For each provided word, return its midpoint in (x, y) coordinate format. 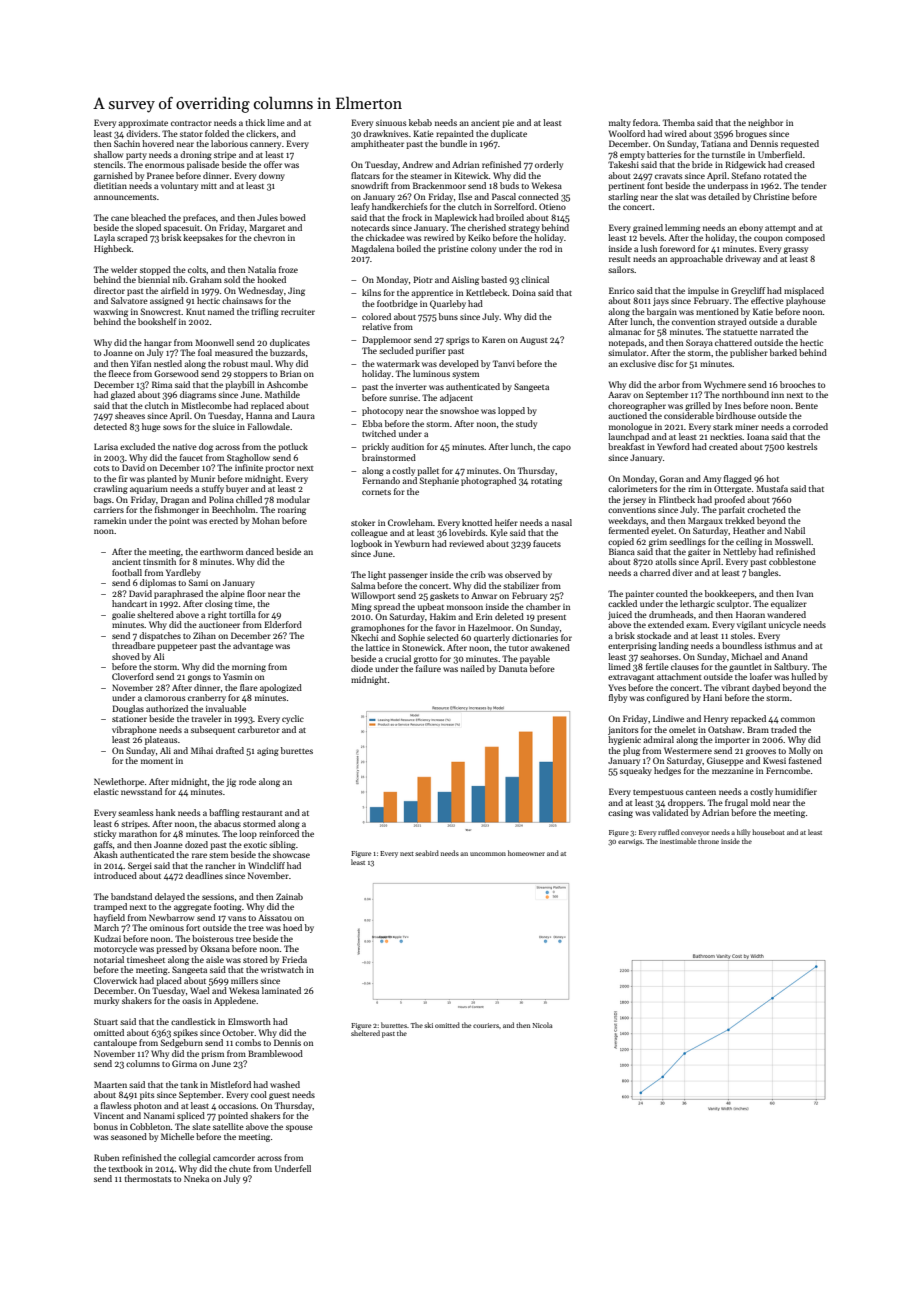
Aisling (465, 280)
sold (232, 279)
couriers (486, 1025)
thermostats (147, 1178)
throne (708, 841)
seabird (427, 853)
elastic (106, 791)
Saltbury (790, 667)
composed (805, 238)
